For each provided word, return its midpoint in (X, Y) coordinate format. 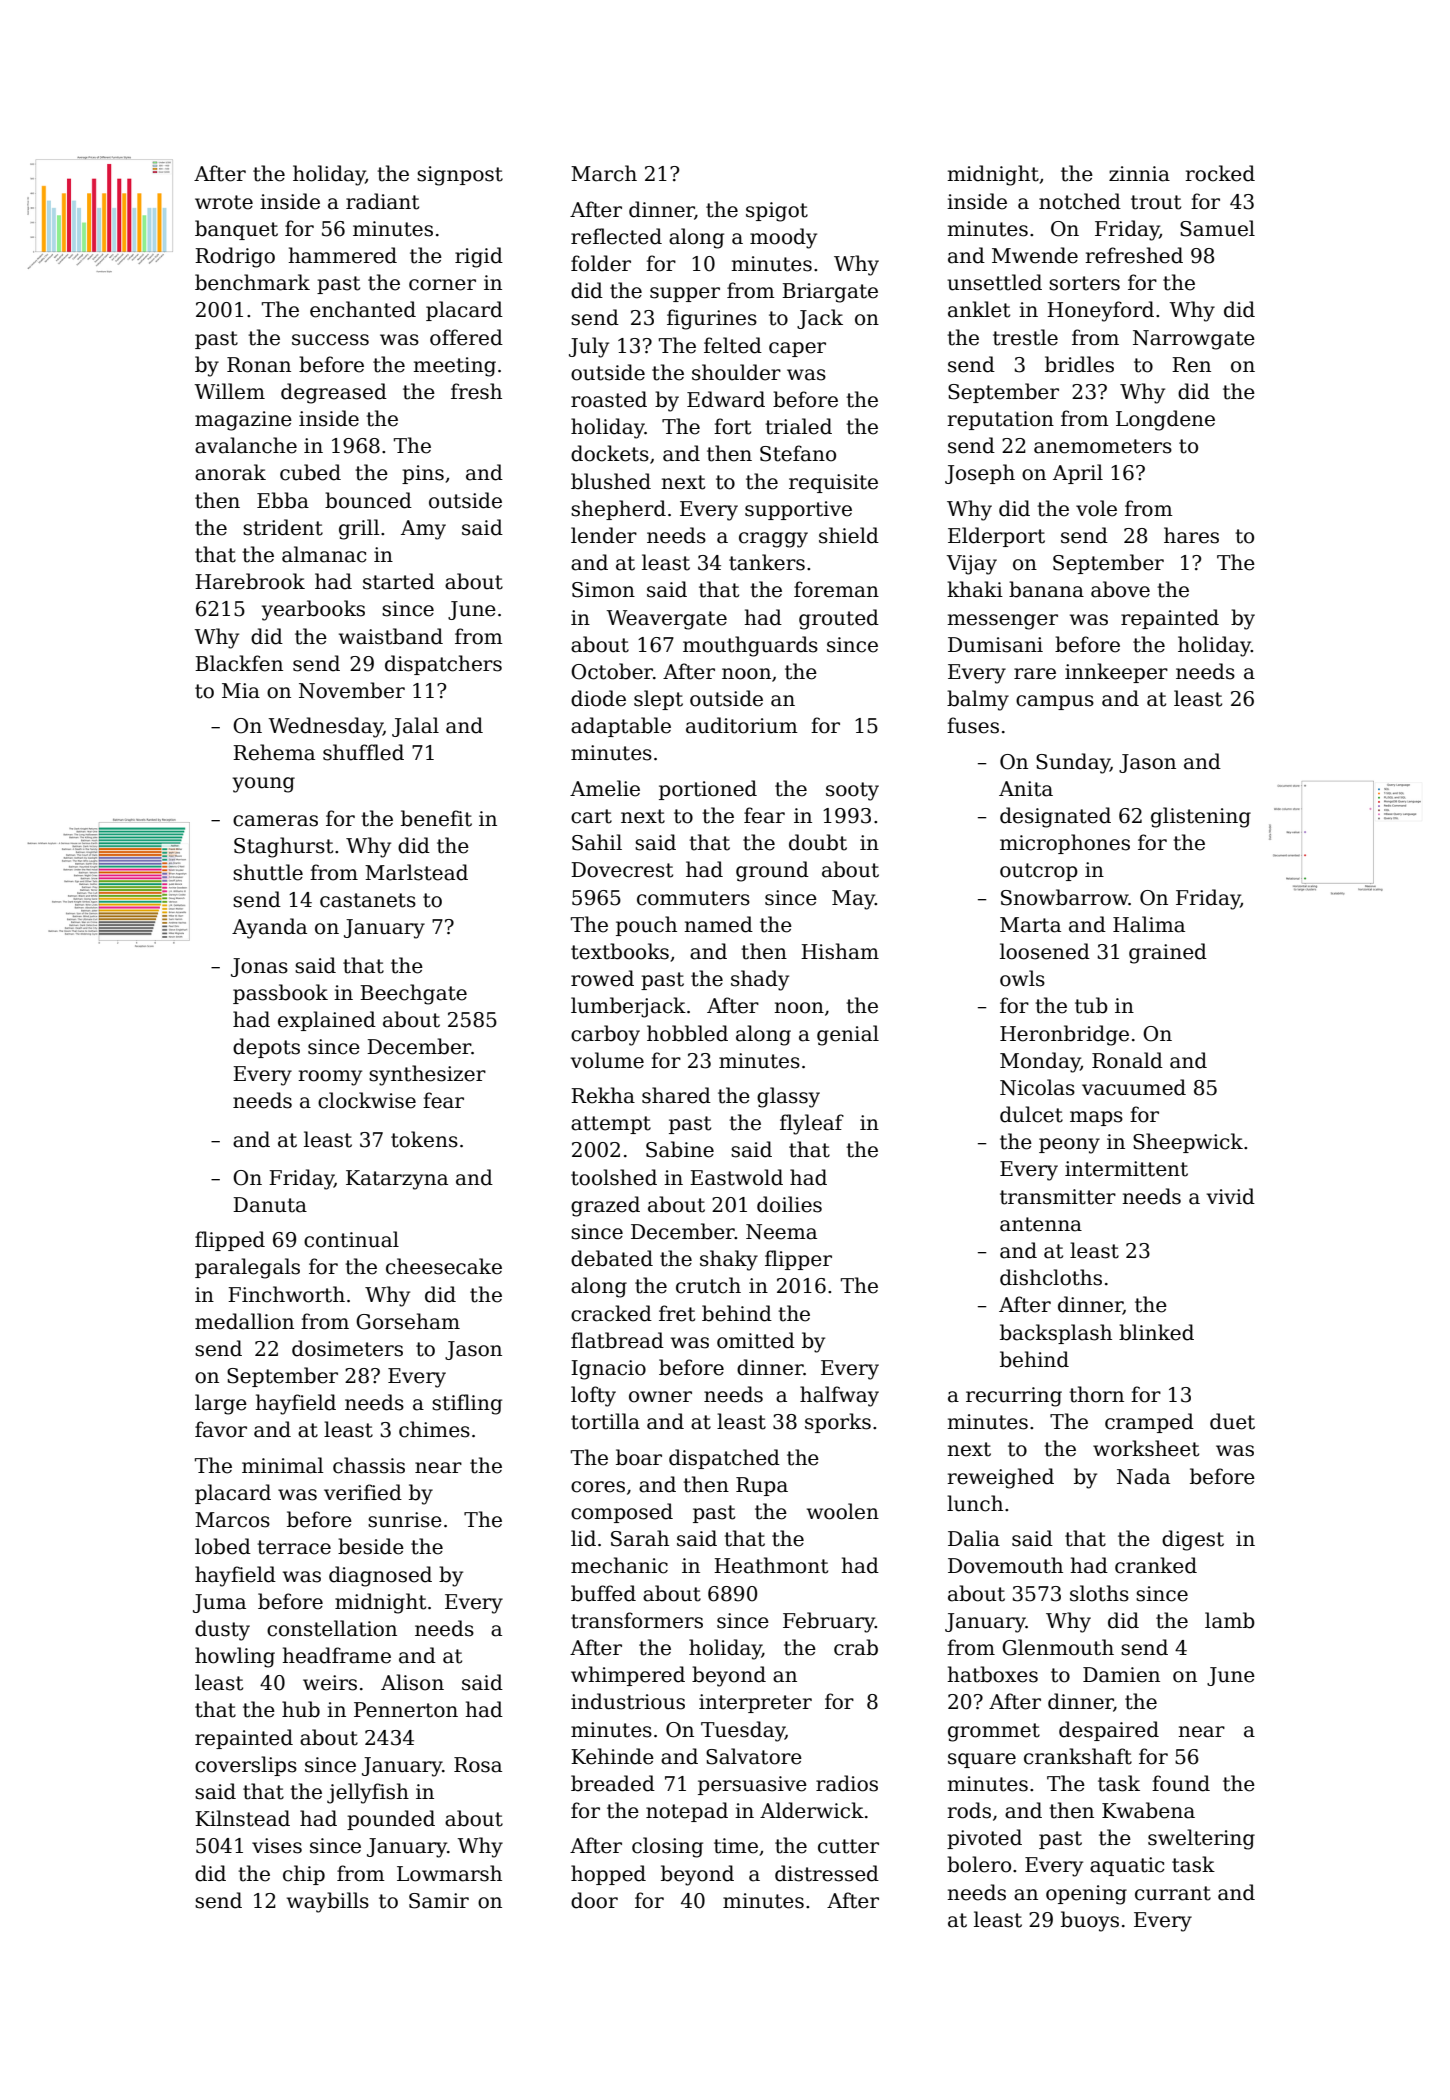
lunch (975, 1503)
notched (1080, 201)
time (736, 1846)
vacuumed (1134, 1087)
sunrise (405, 1520)
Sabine (680, 1149)
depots (266, 1048)
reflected (616, 236)
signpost (460, 176)
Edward (726, 399)
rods (969, 1810)
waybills (328, 1902)
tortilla (605, 1421)
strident (283, 527)
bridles (1079, 364)
